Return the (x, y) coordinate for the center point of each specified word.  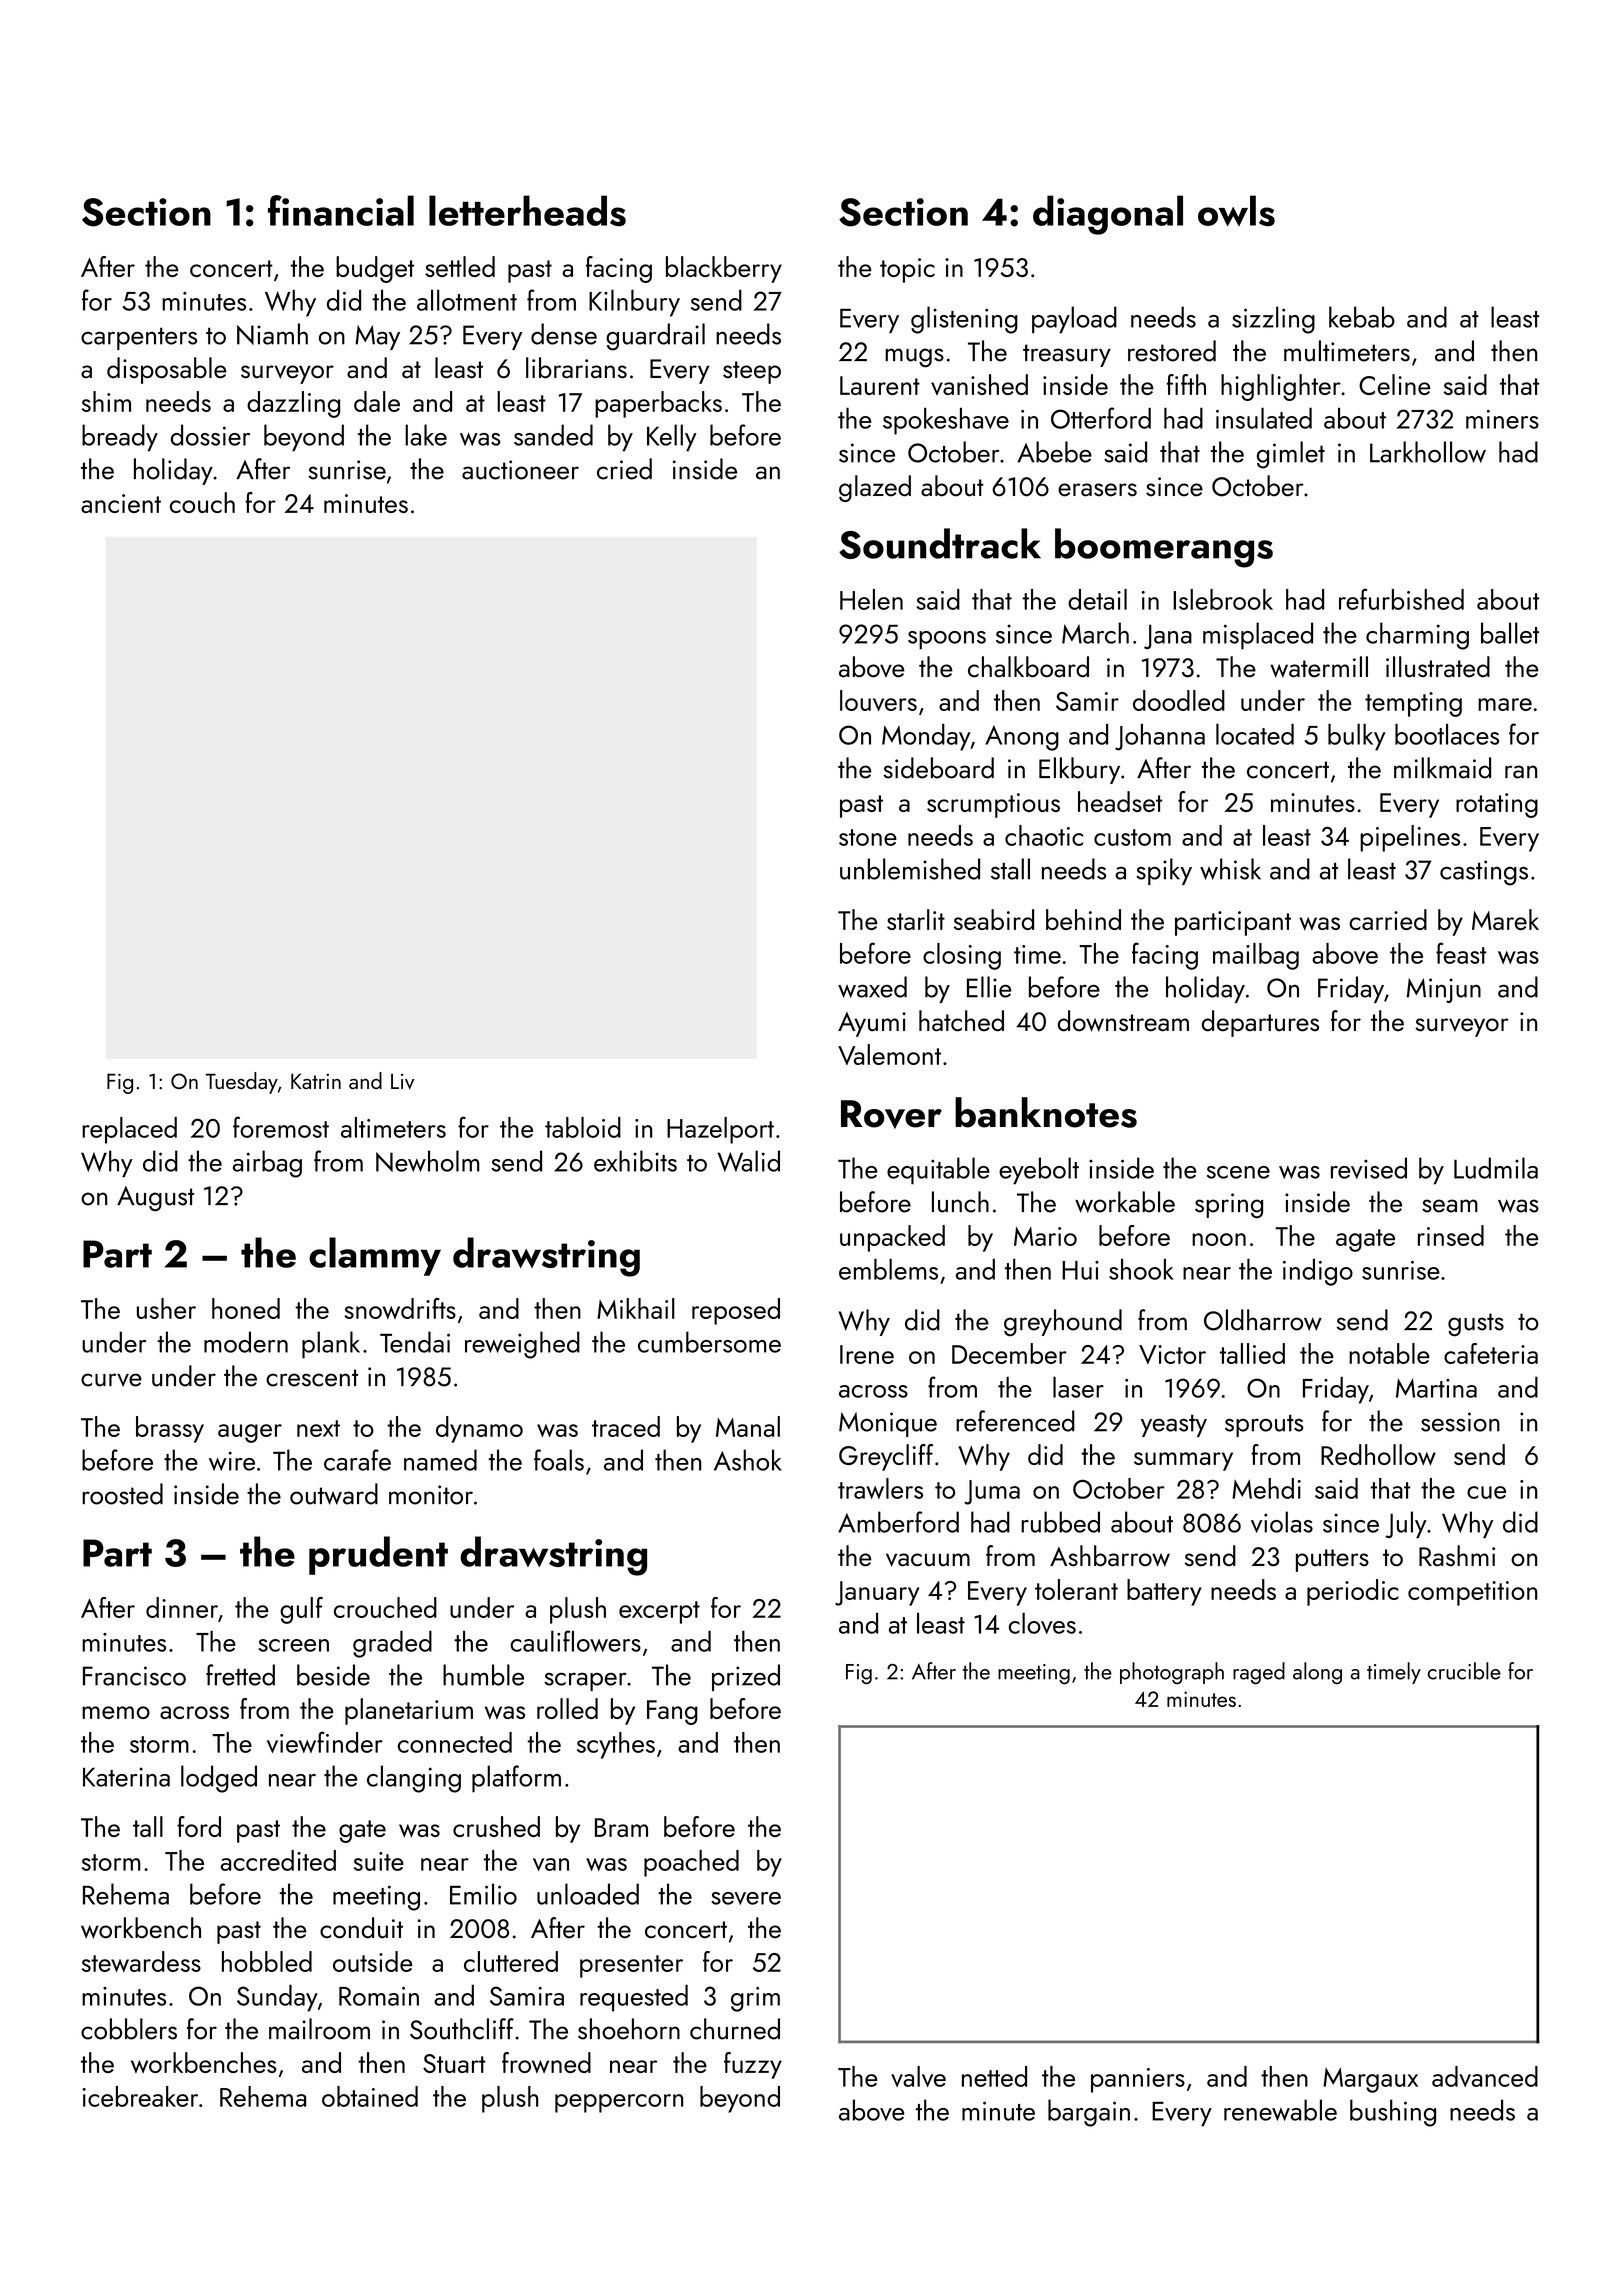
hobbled (267, 1961)
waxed (872, 987)
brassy (170, 1429)
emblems (888, 1269)
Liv (402, 1081)
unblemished (910, 869)
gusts (1476, 1324)
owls (1236, 210)
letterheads (527, 210)
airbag (267, 1164)
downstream (1123, 1021)
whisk (1230, 869)
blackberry (724, 269)
